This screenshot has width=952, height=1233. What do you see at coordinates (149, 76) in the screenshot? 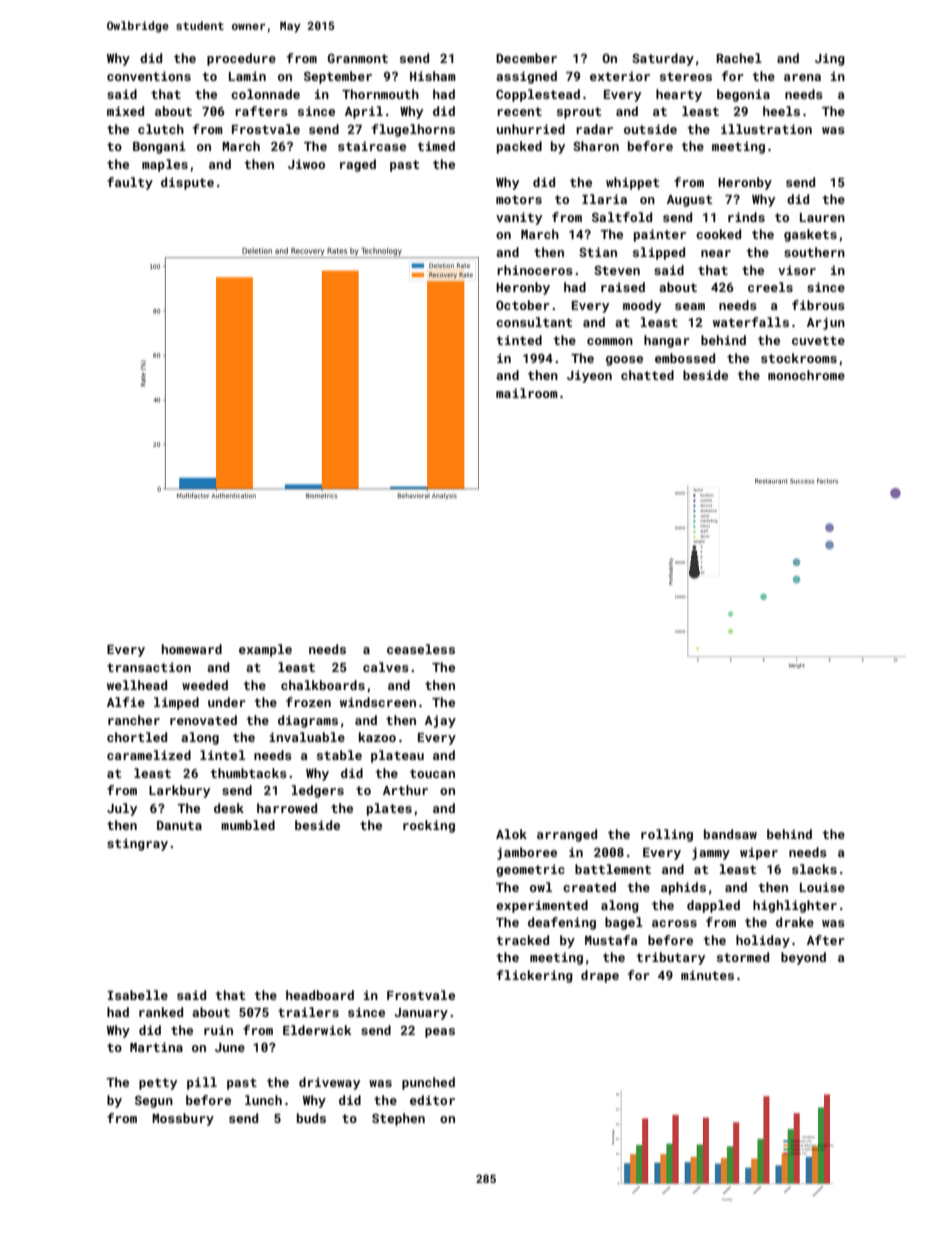
I see `conventions` at bounding box center [149, 76].
